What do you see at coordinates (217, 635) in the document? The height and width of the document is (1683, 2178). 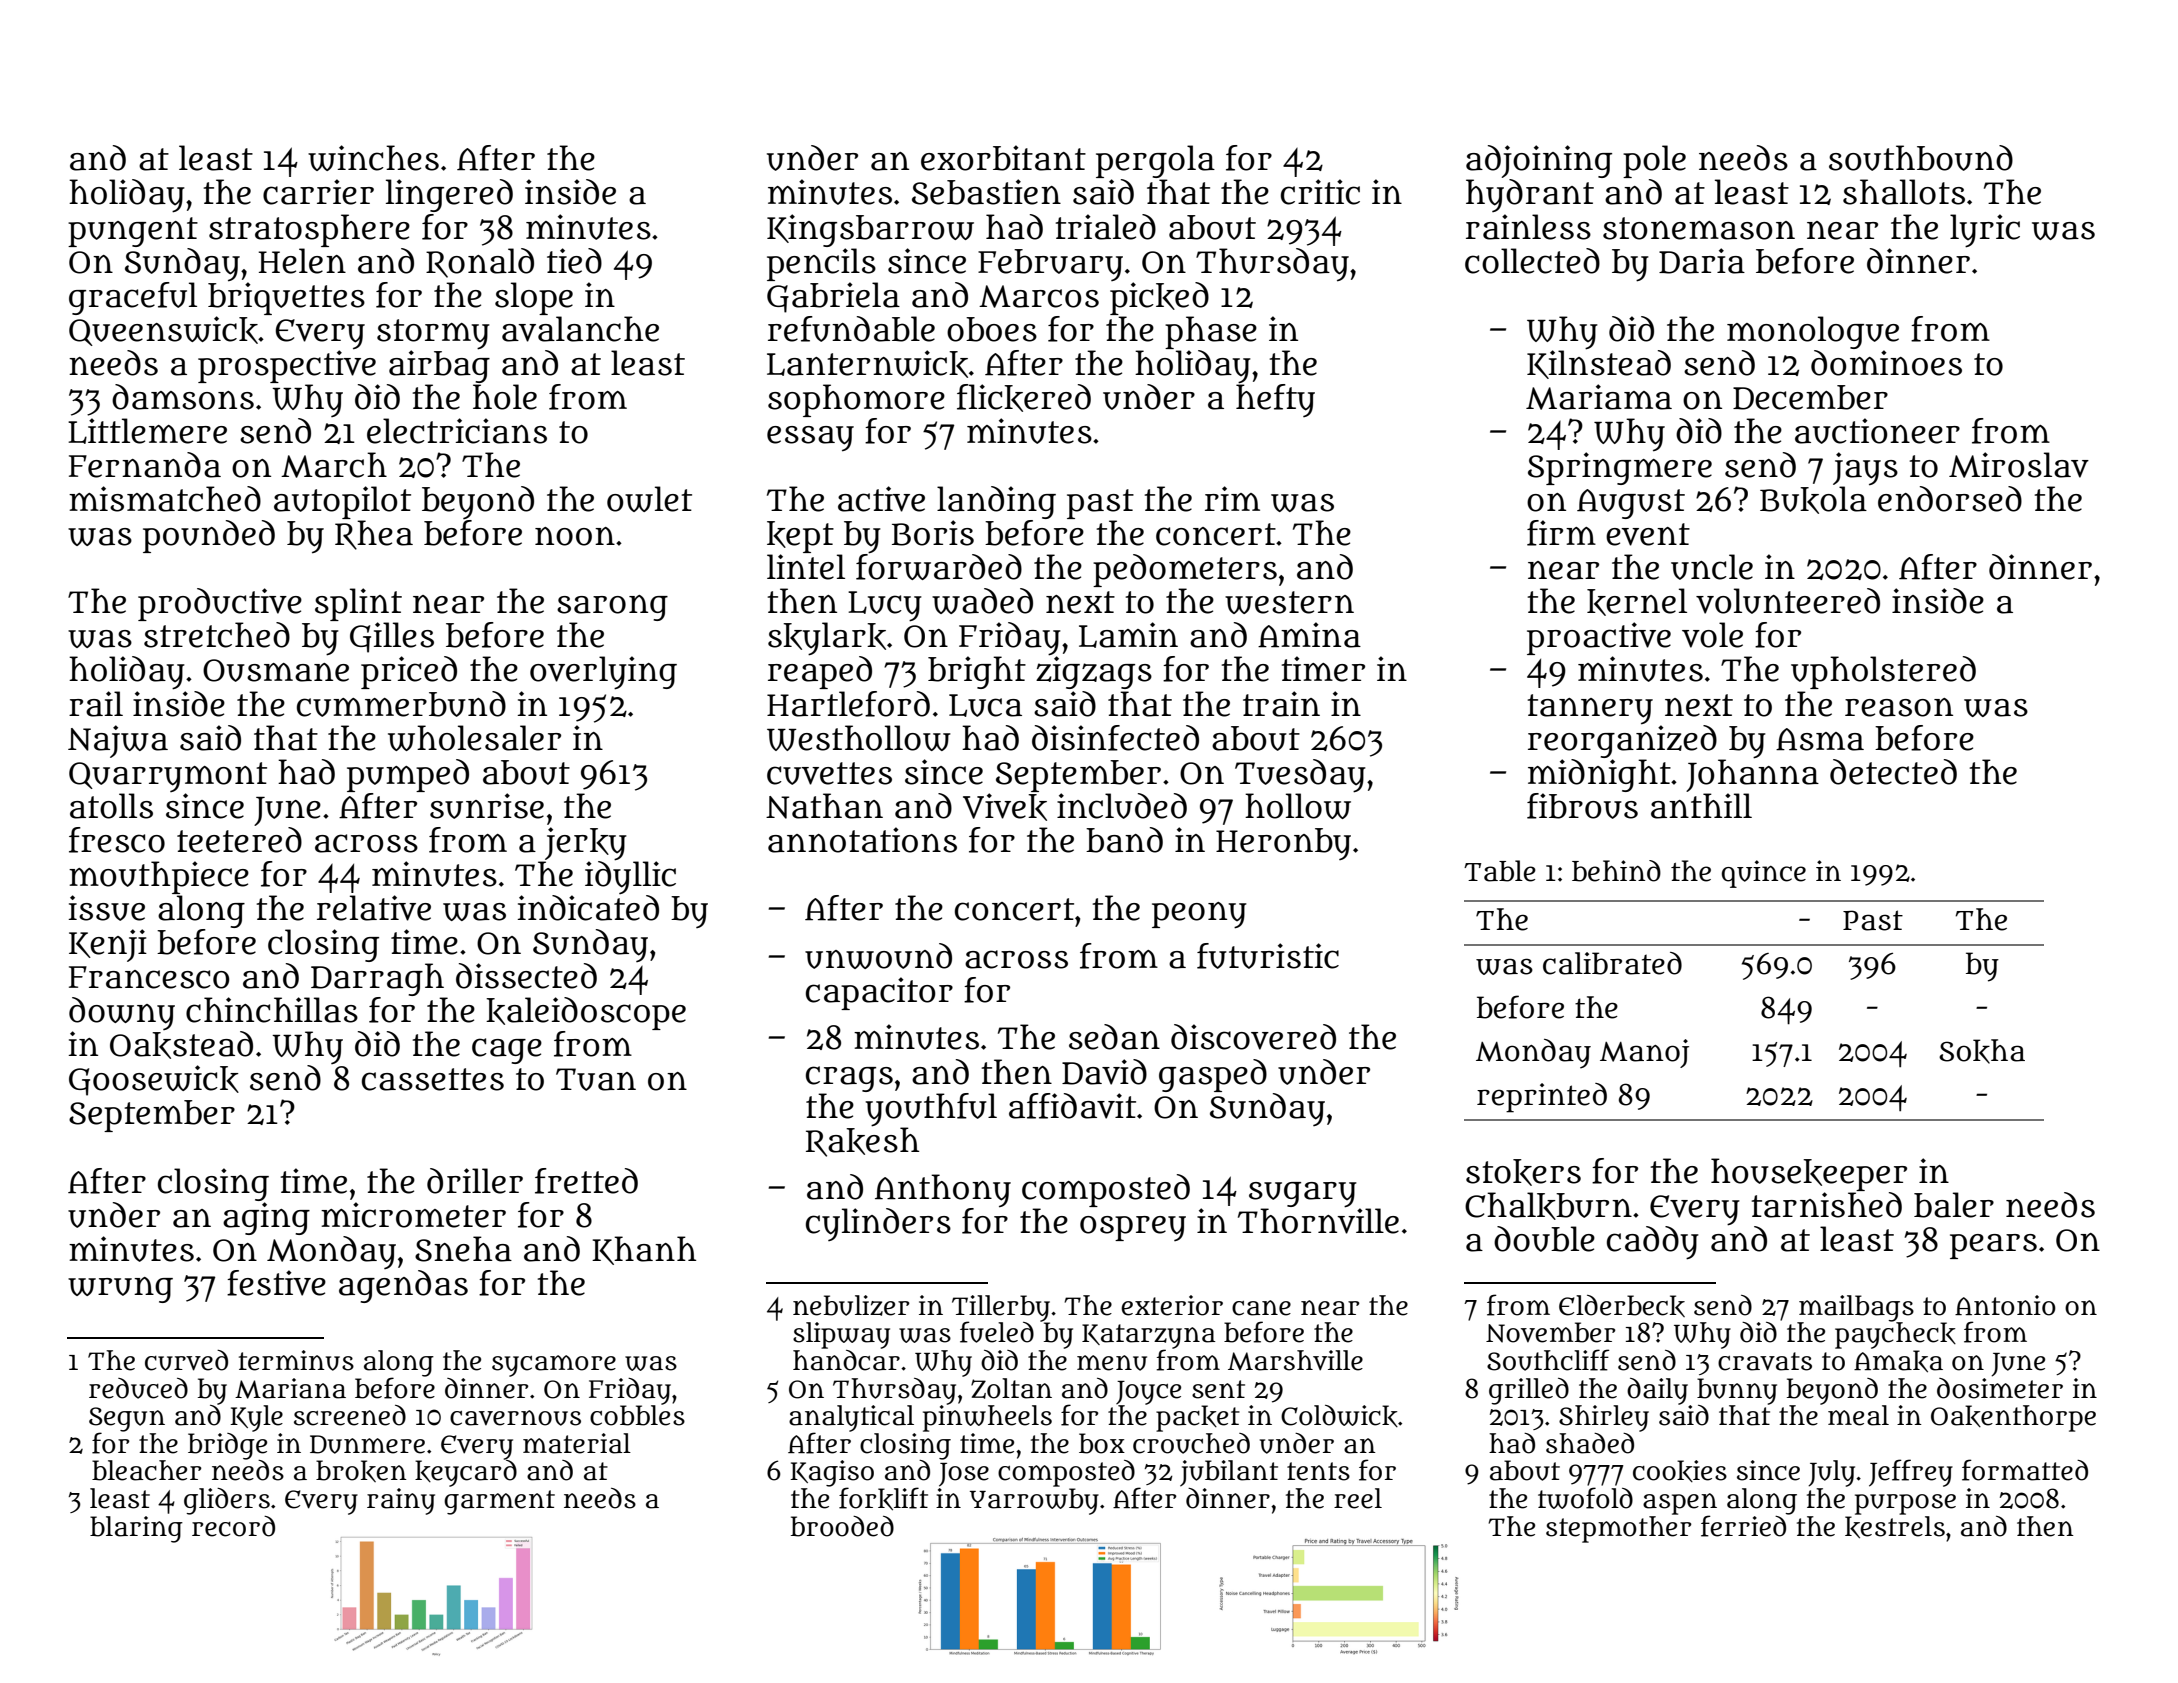 I see `stretched` at bounding box center [217, 635].
